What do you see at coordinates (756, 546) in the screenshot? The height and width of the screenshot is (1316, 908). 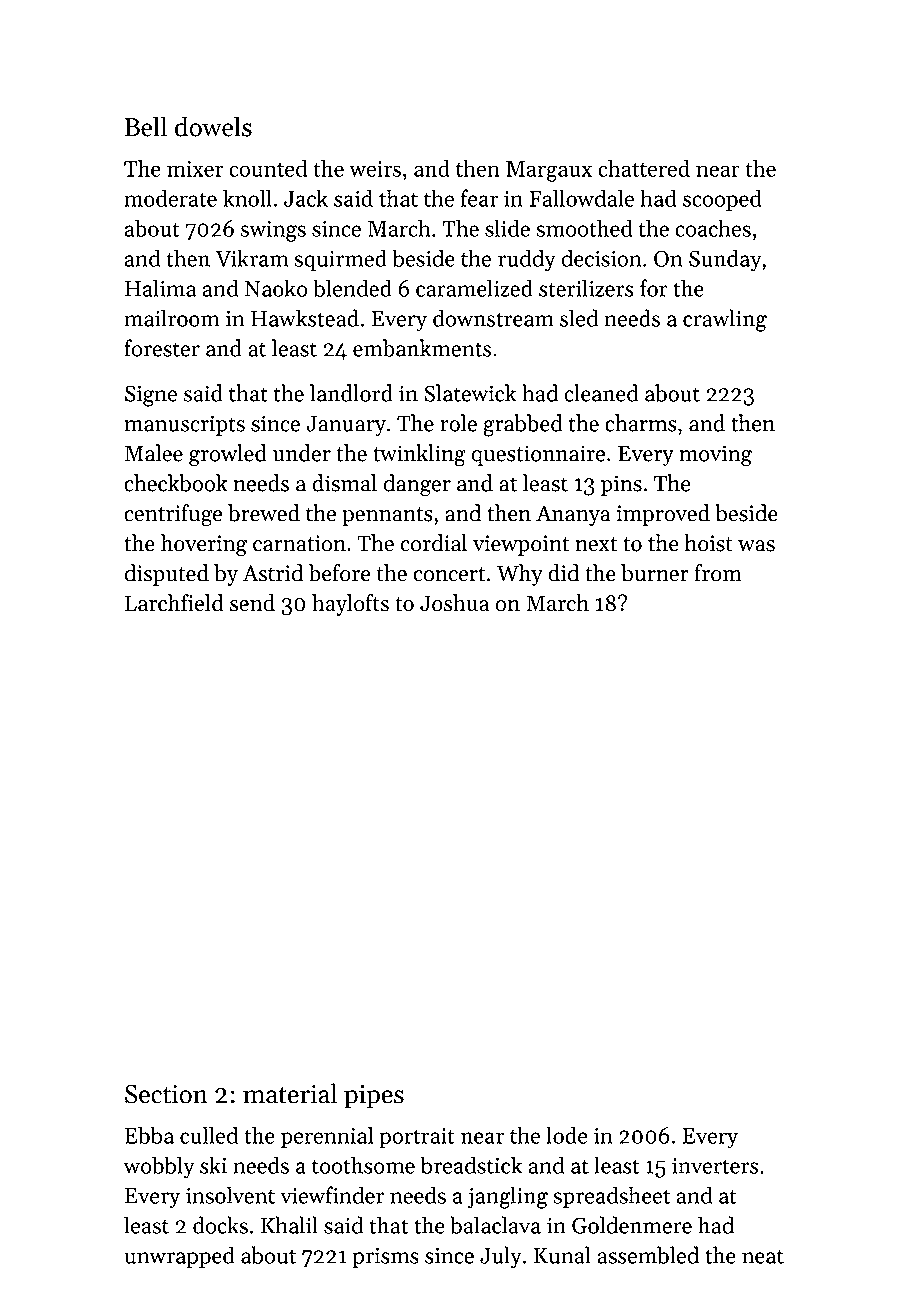 I see `was` at bounding box center [756, 546].
